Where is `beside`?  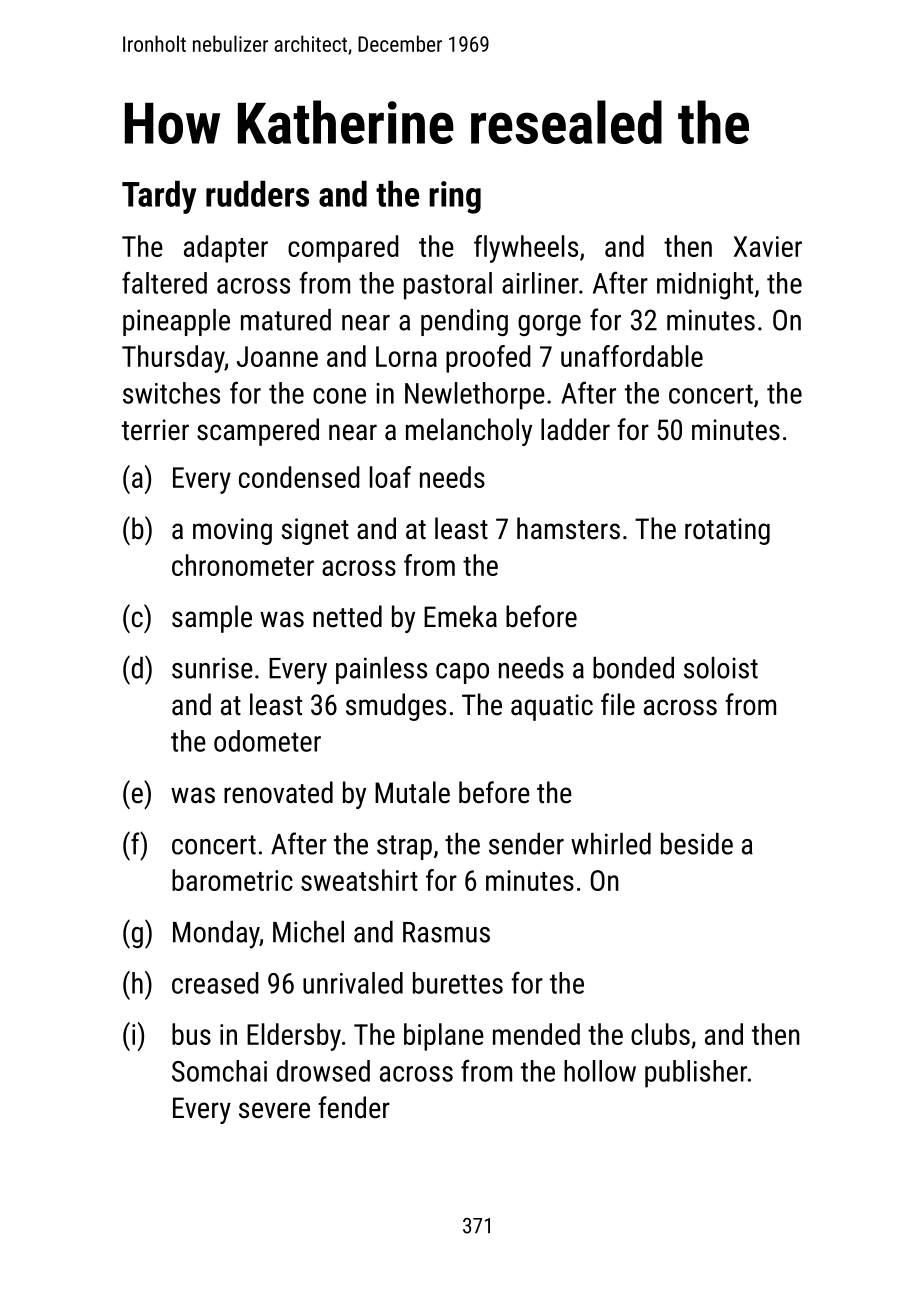
beside is located at coordinates (697, 844).
